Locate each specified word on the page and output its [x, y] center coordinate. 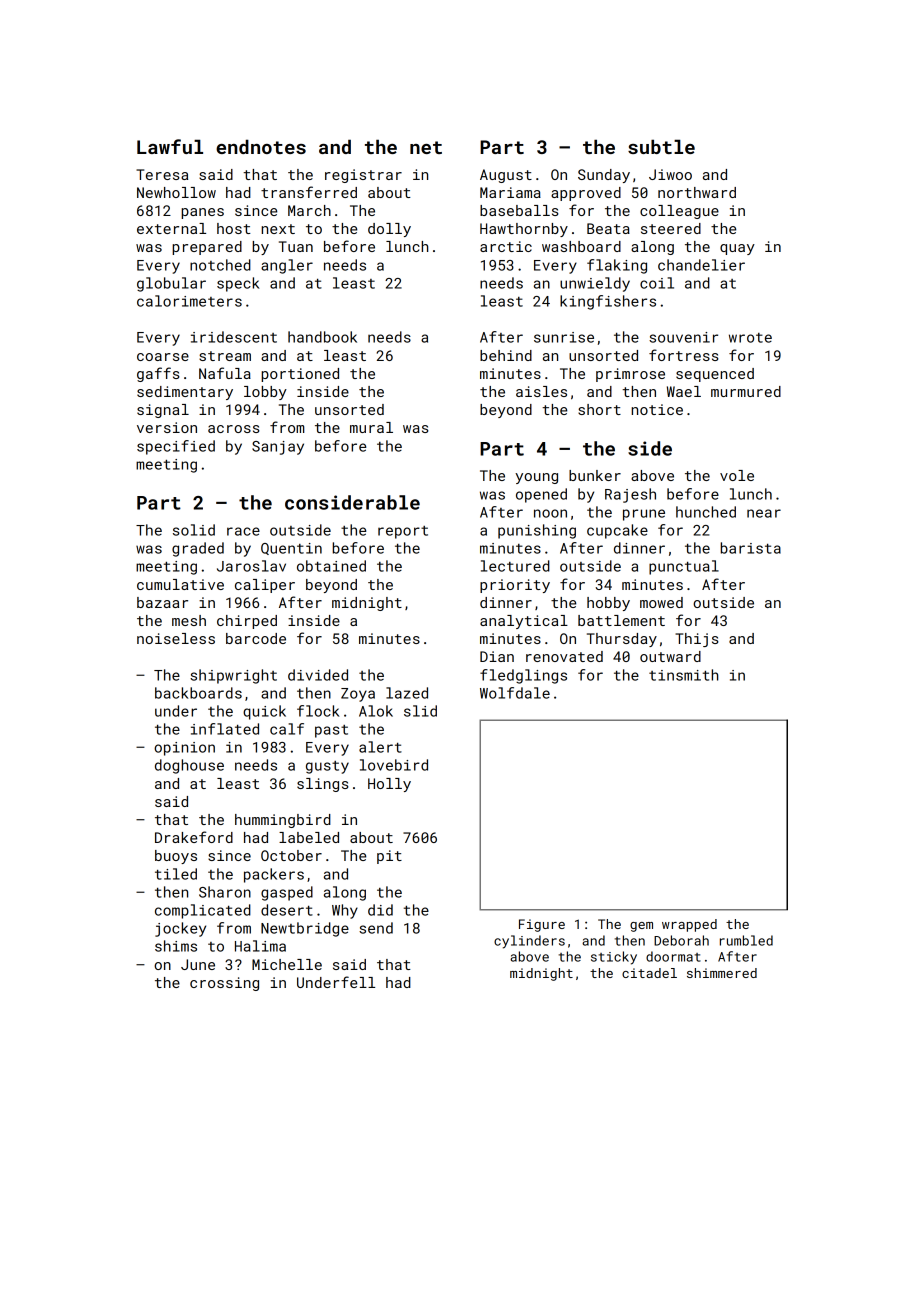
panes [202, 213]
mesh [189, 620]
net [426, 147]
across [234, 429]
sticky [614, 958]
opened [541, 495]
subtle [661, 146]
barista [751, 548]
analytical [524, 622]
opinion [184, 749]
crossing [224, 984]
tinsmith [683, 675]
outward [670, 656]
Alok [376, 711]
